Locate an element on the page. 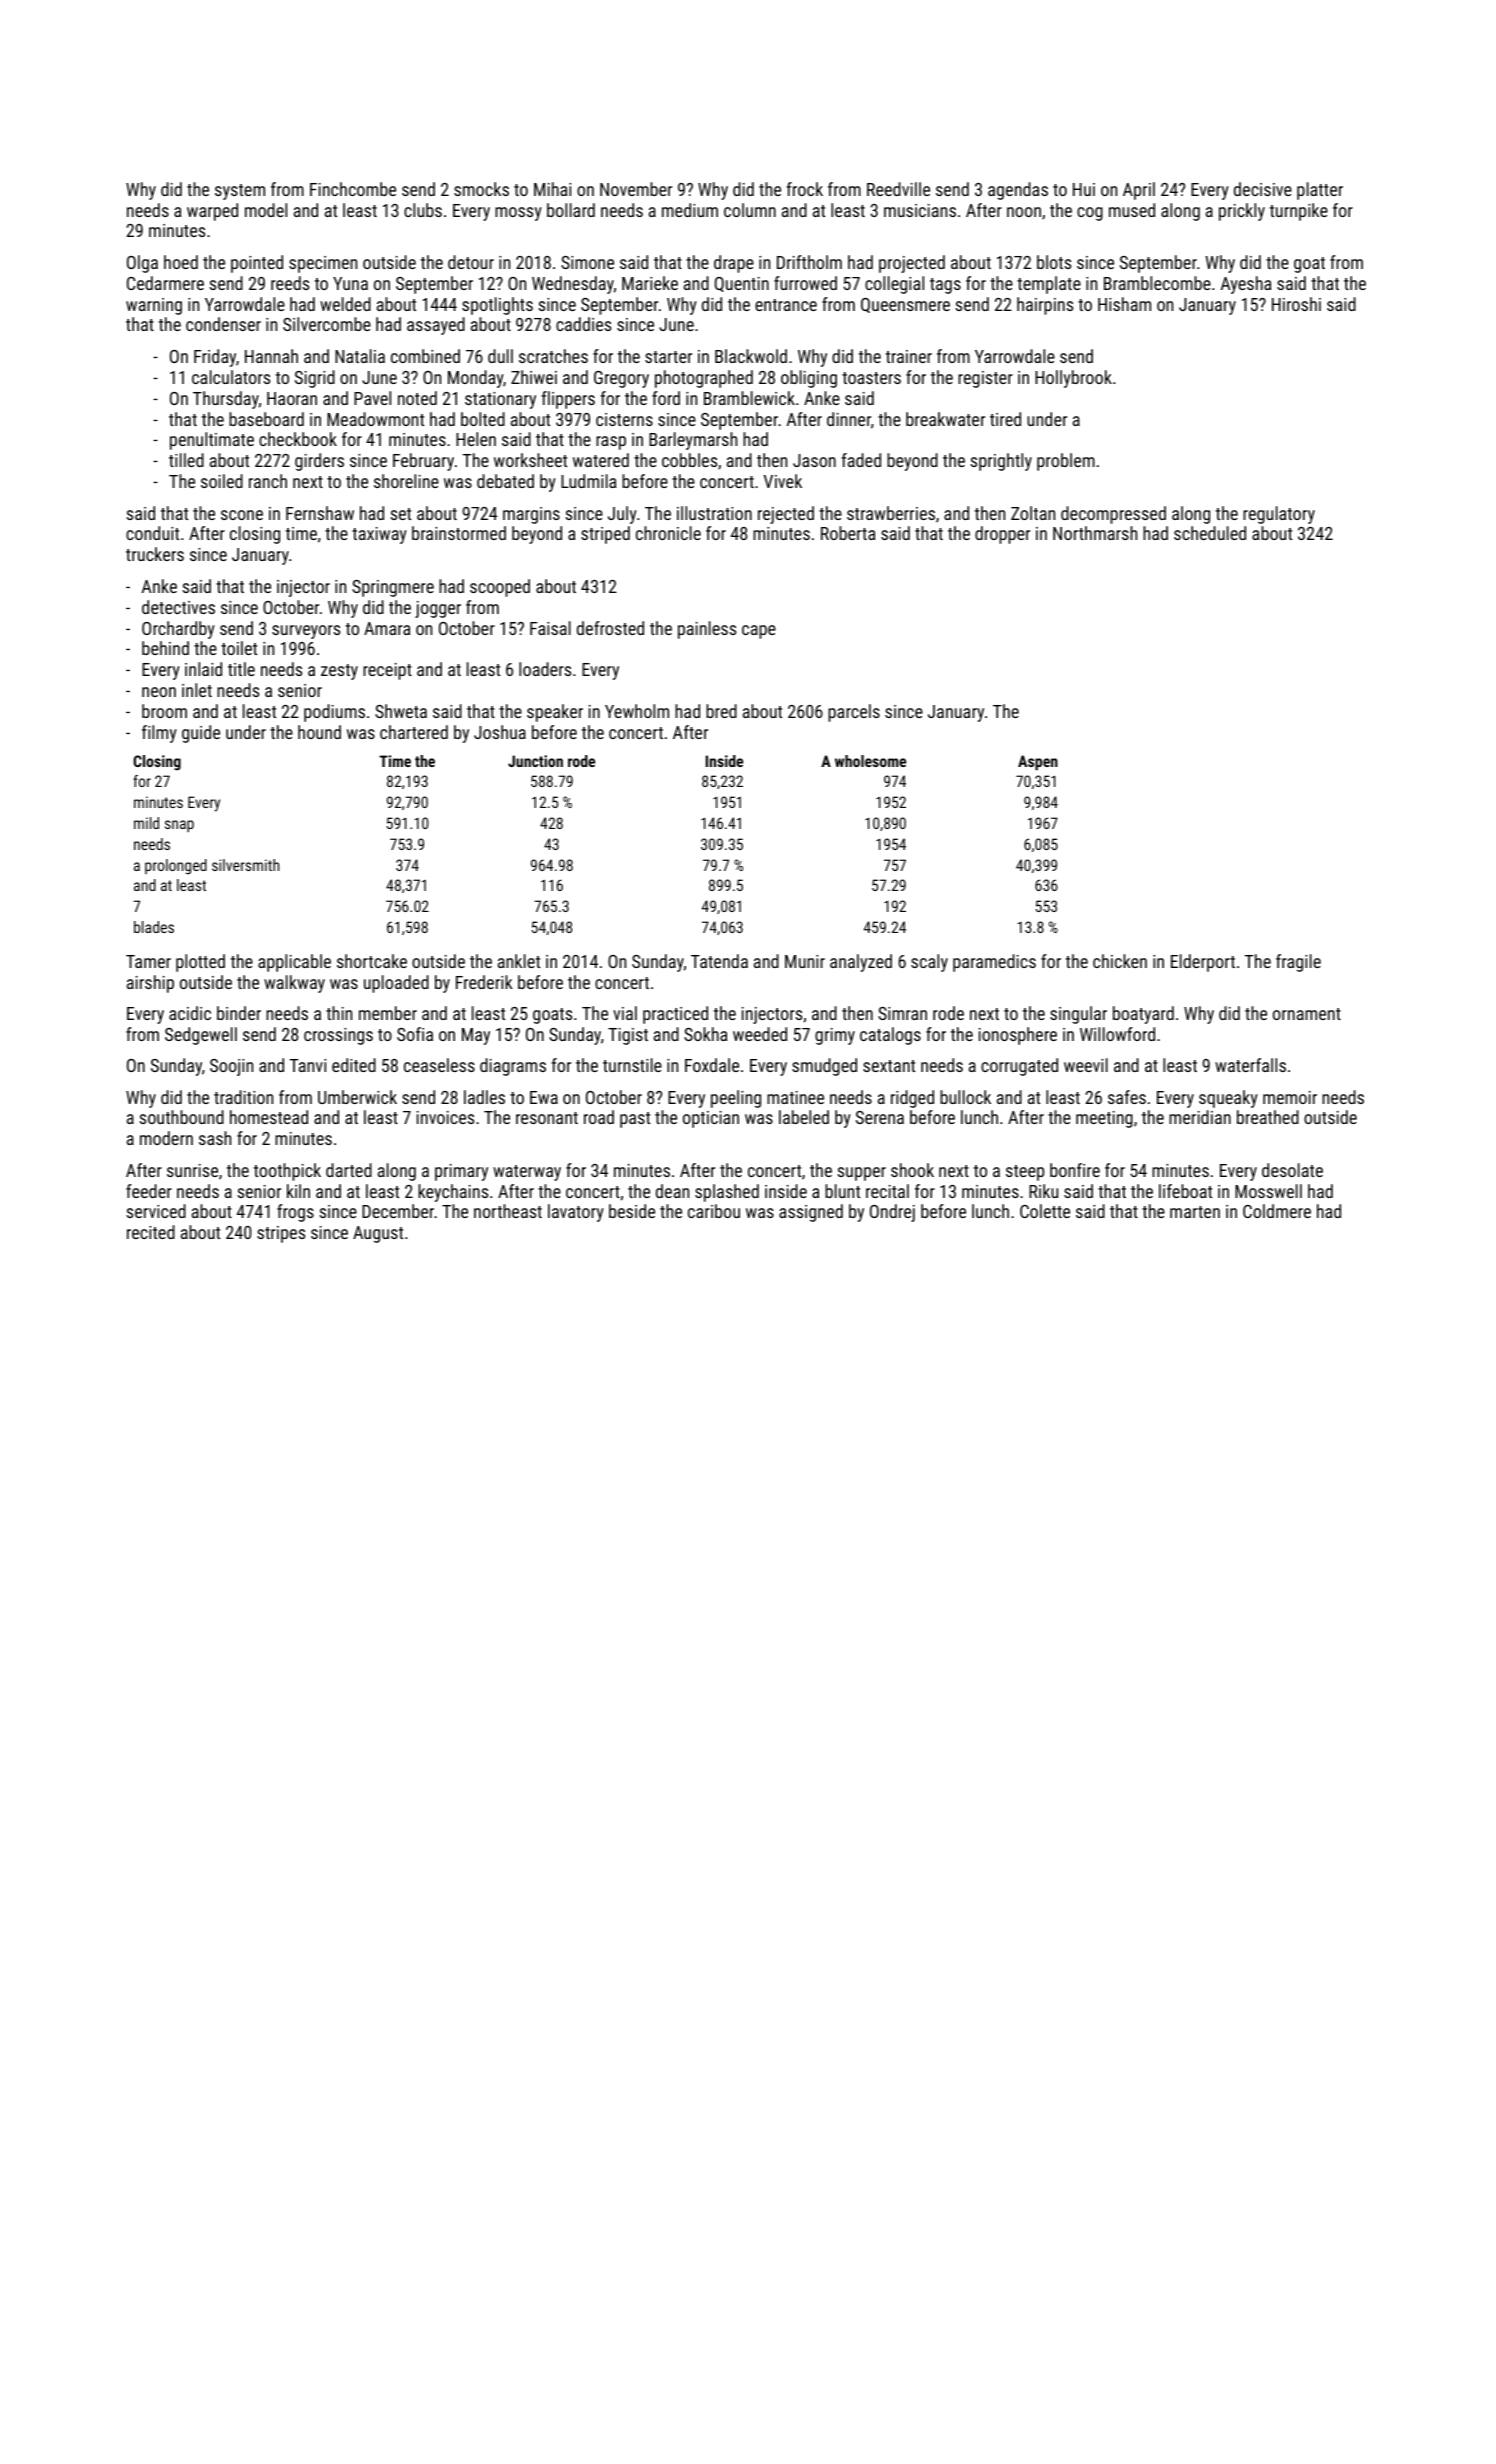  Ayesha is located at coordinates (1246, 285).
